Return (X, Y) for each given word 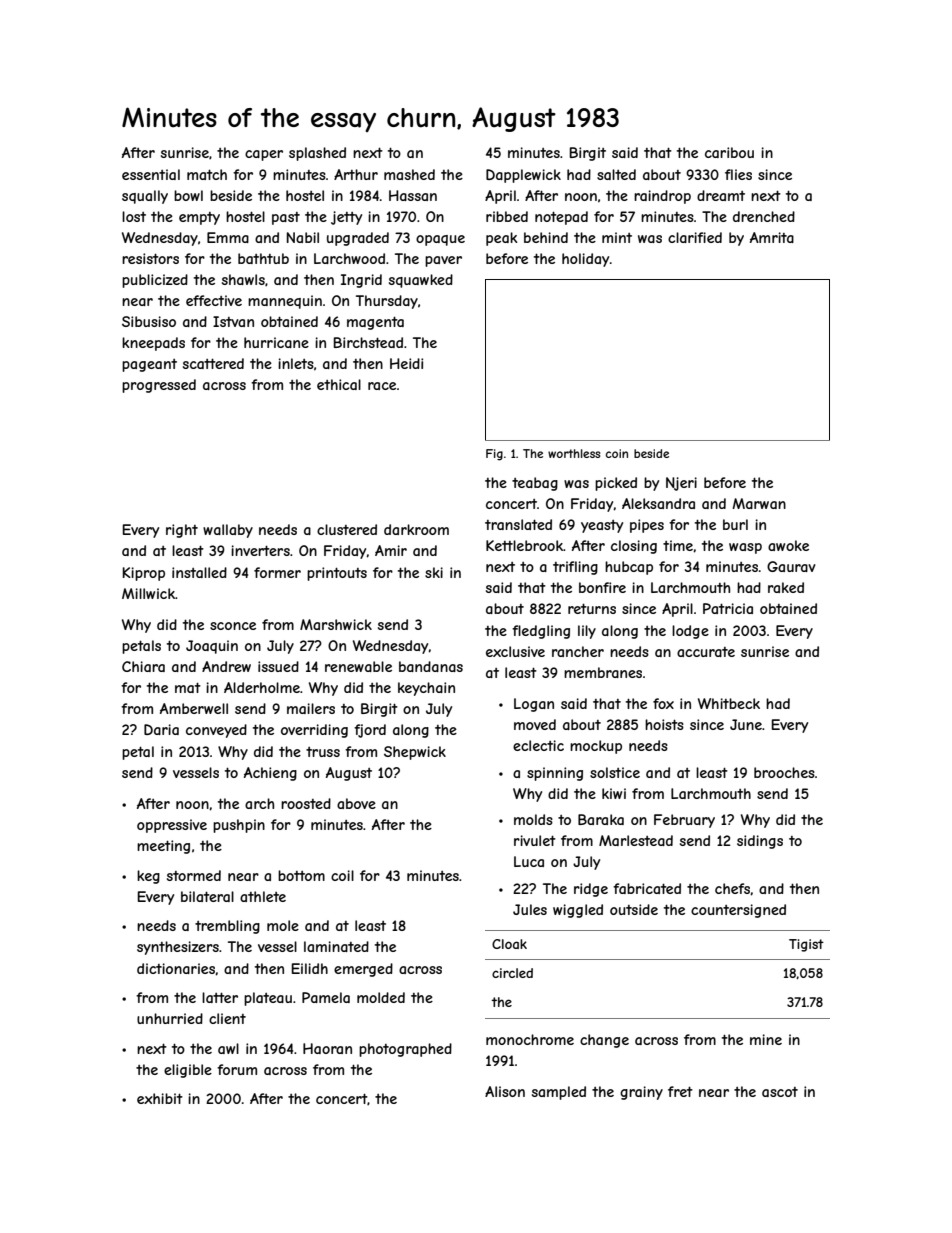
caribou (729, 152)
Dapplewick (523, 176)
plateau (268, 999)
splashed (317, 154)
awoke (788, 545)
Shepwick (415, 753)
